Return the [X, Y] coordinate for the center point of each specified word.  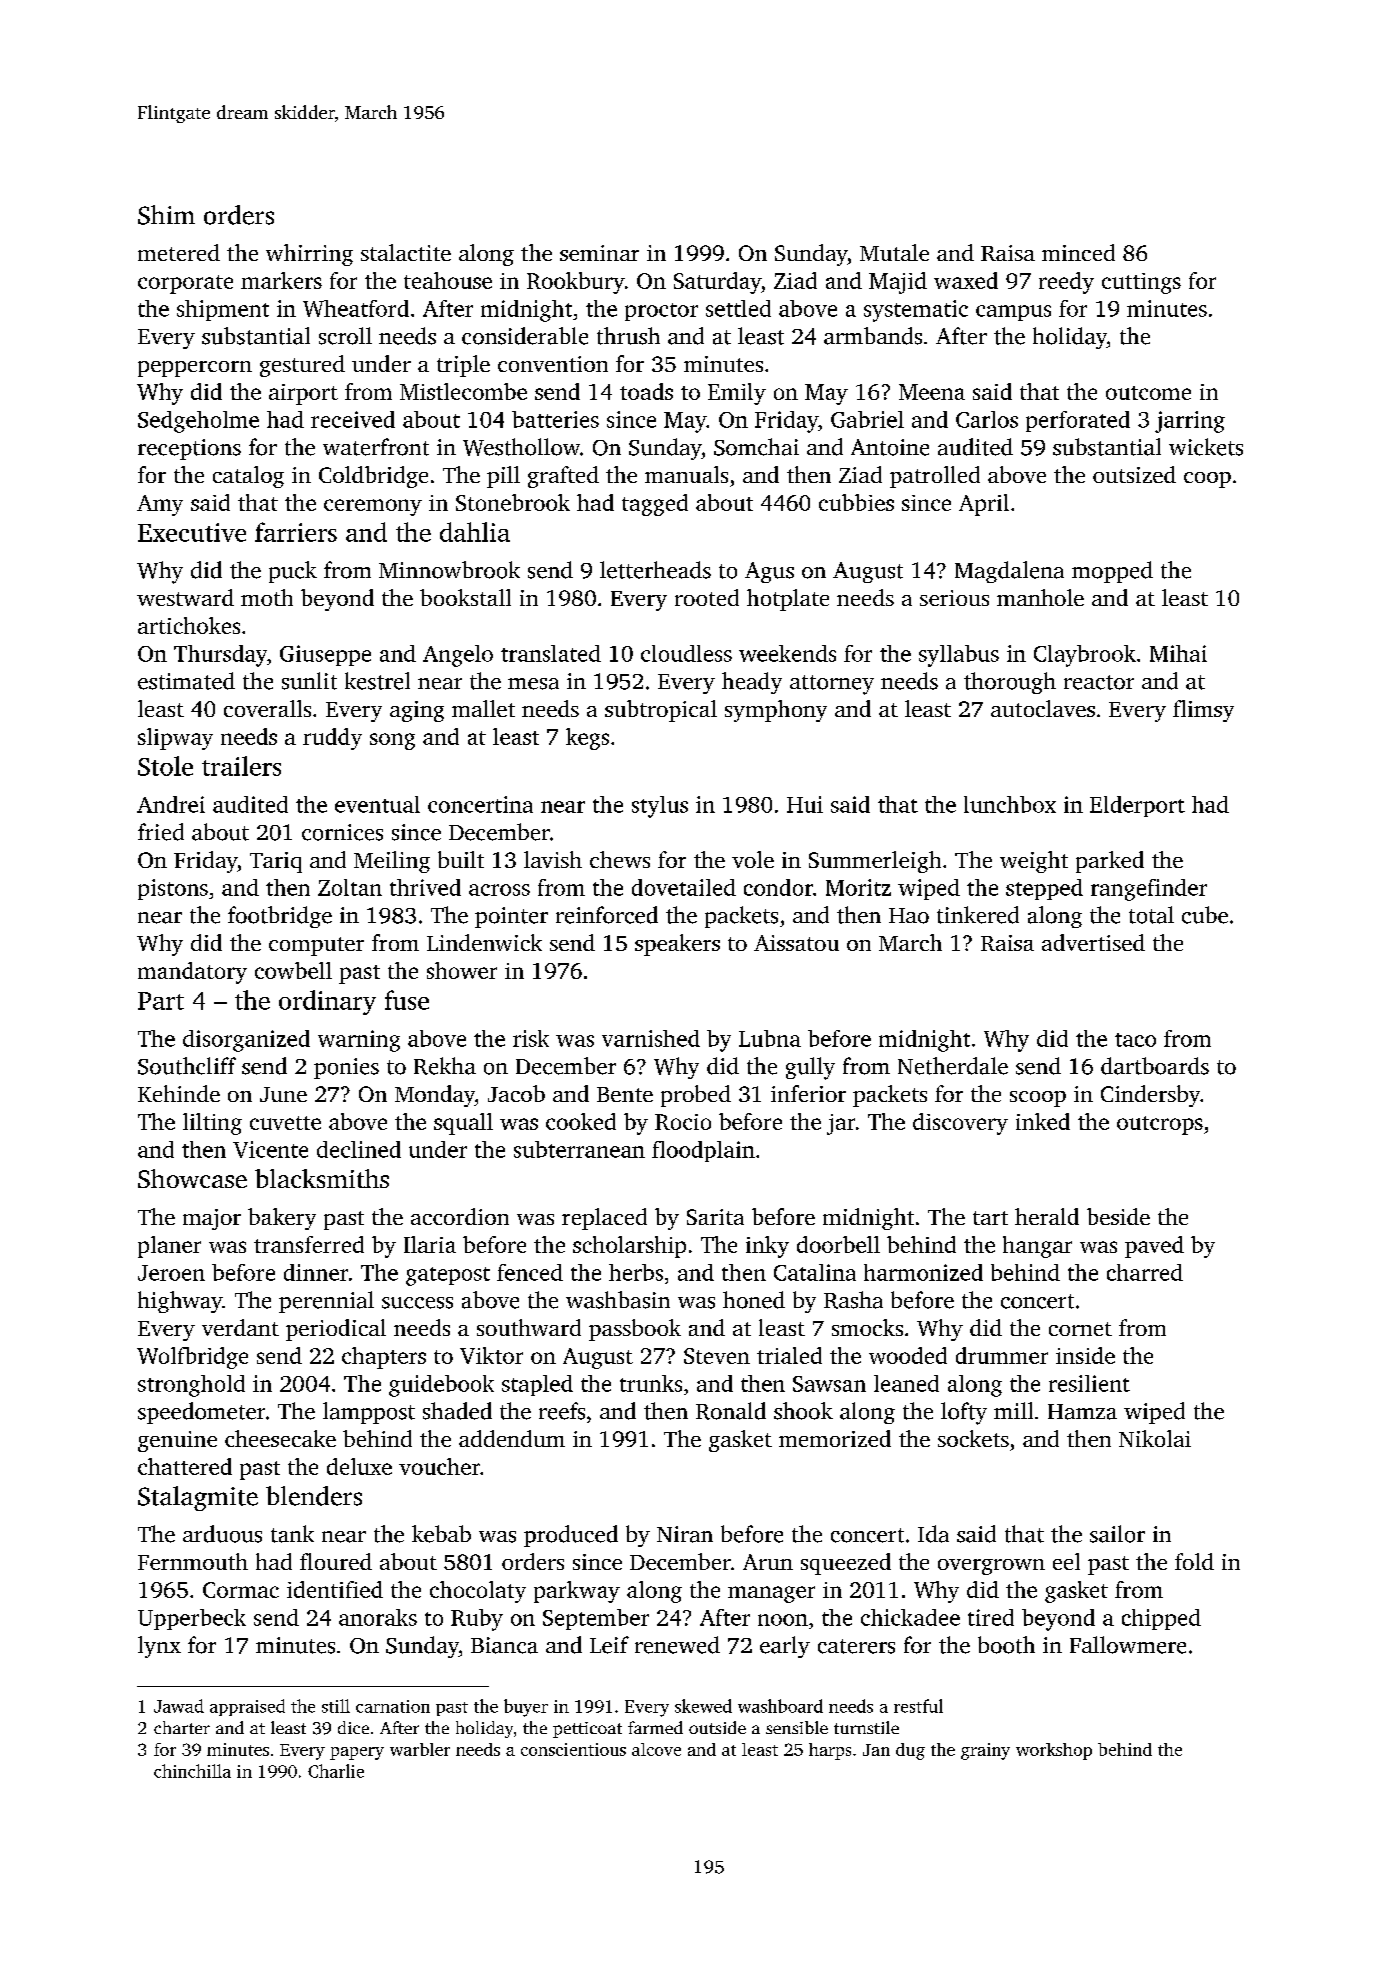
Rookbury [576, 283]
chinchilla [192, 1771]
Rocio [683, 1122]
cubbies [856, 502]
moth [267, 597]
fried [161, 832]
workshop [1054, 1751]
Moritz [858, 887]
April [984, 505]
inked [1043, 1121]
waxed [966, 280]
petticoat [587, 1730]
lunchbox [1010, 804]
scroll [345, 336]
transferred [309, 1244]
